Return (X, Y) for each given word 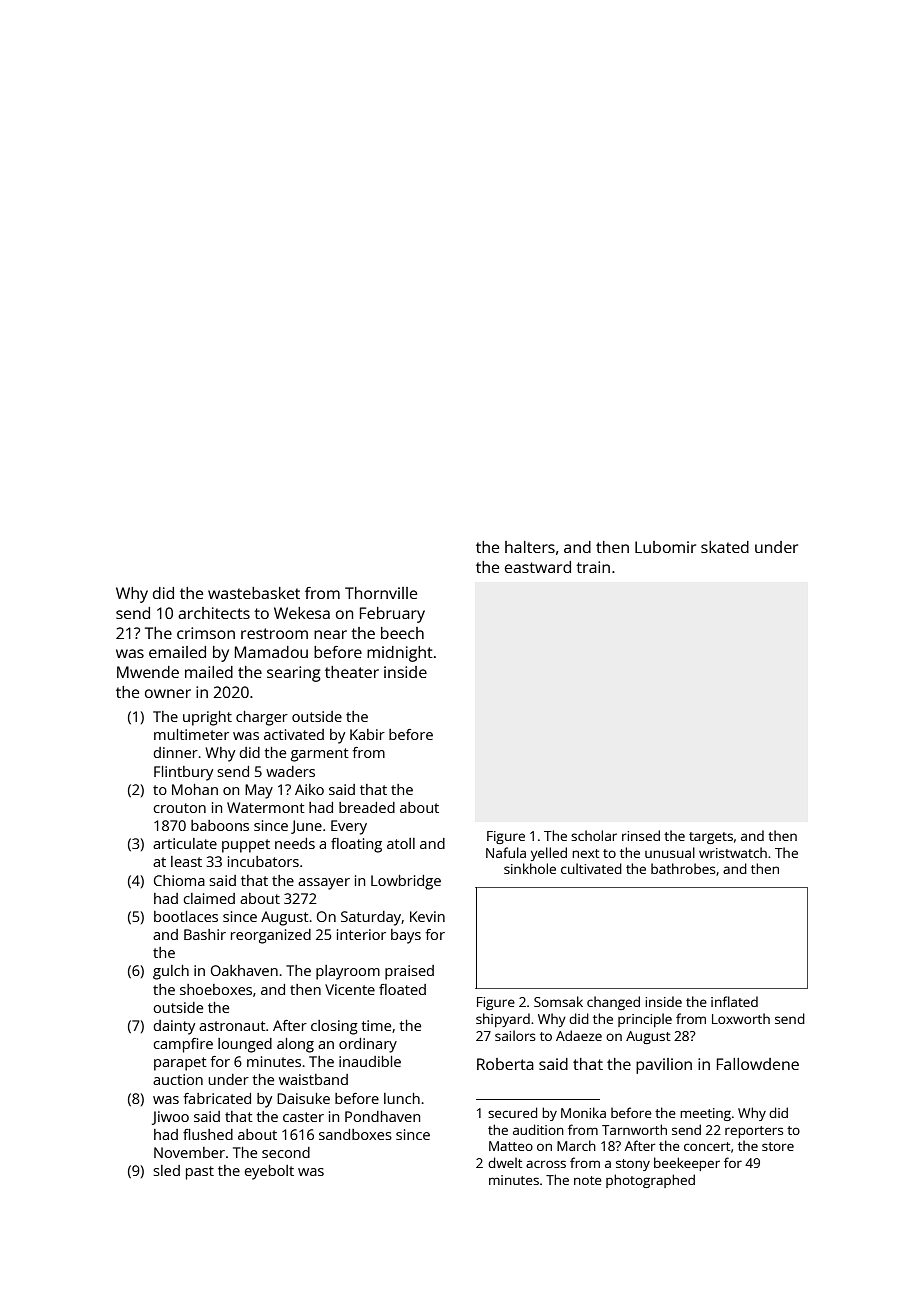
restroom (274, 633)
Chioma (179, 880)
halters (530, 547)
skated (725, 547)
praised (409, 972)
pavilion (664, 1066)
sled (166, 1170)
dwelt (505, 1162)
